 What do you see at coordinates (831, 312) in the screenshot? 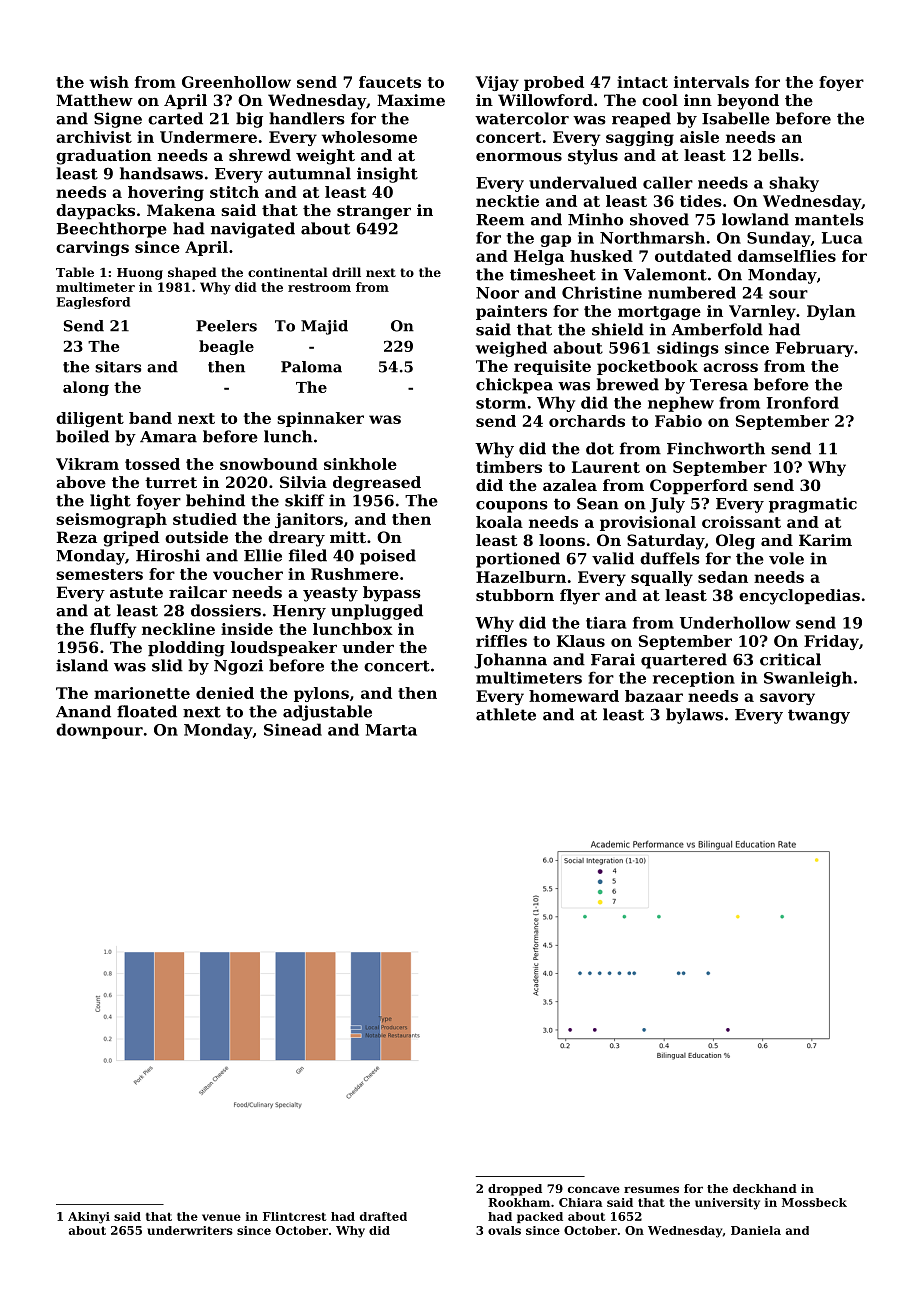
I see `Dylan` at bounding box center [831, 312].
